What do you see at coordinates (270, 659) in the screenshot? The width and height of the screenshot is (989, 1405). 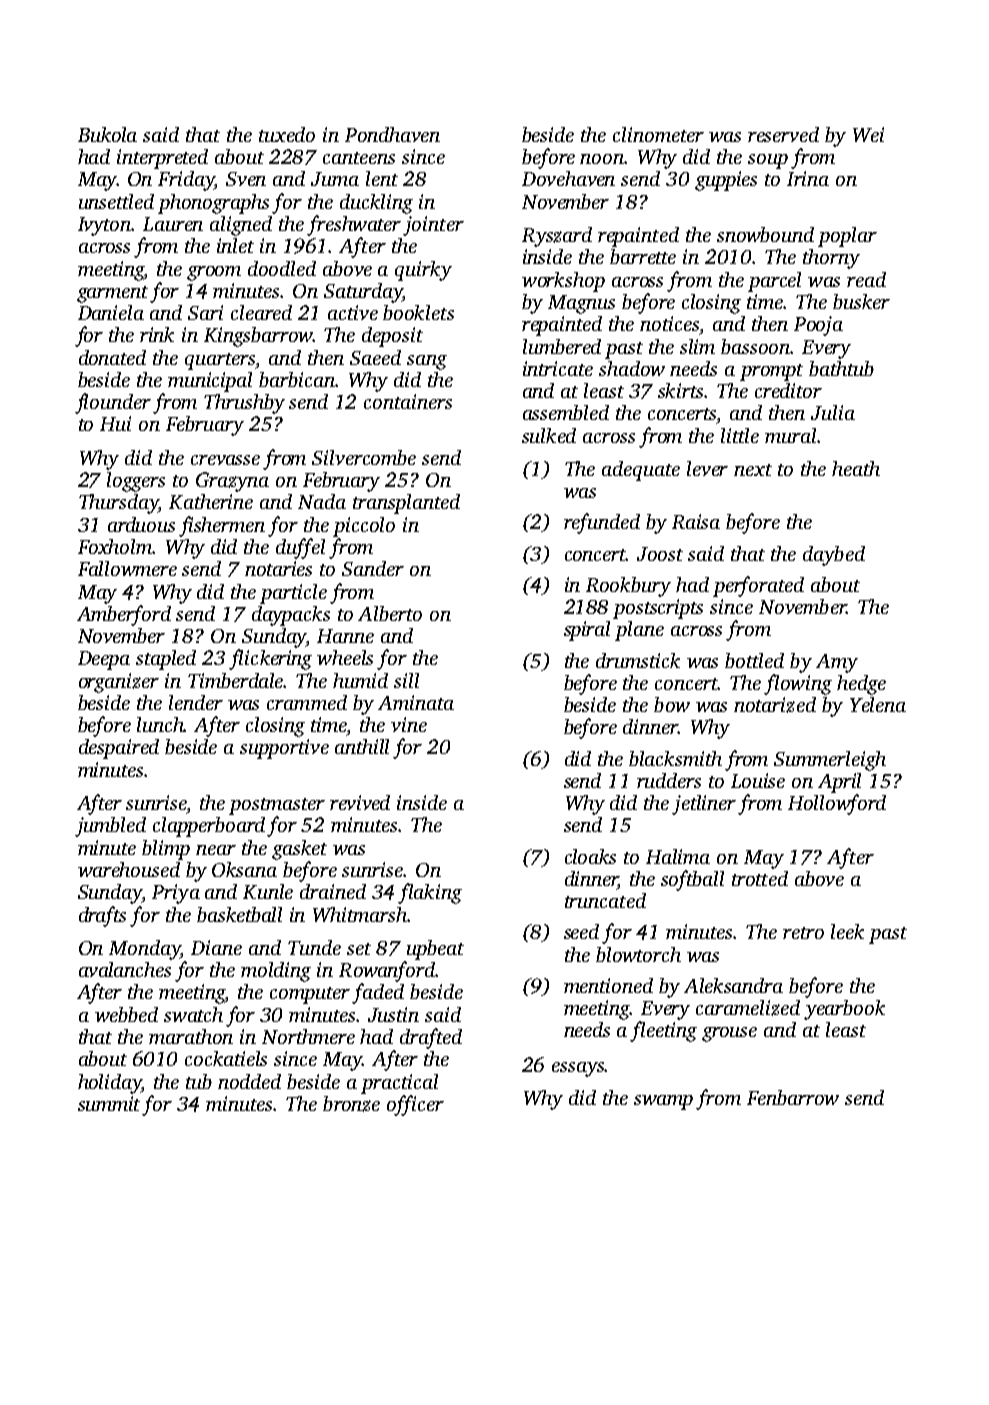 I see `flickering` at bounding box center [270, 659].
